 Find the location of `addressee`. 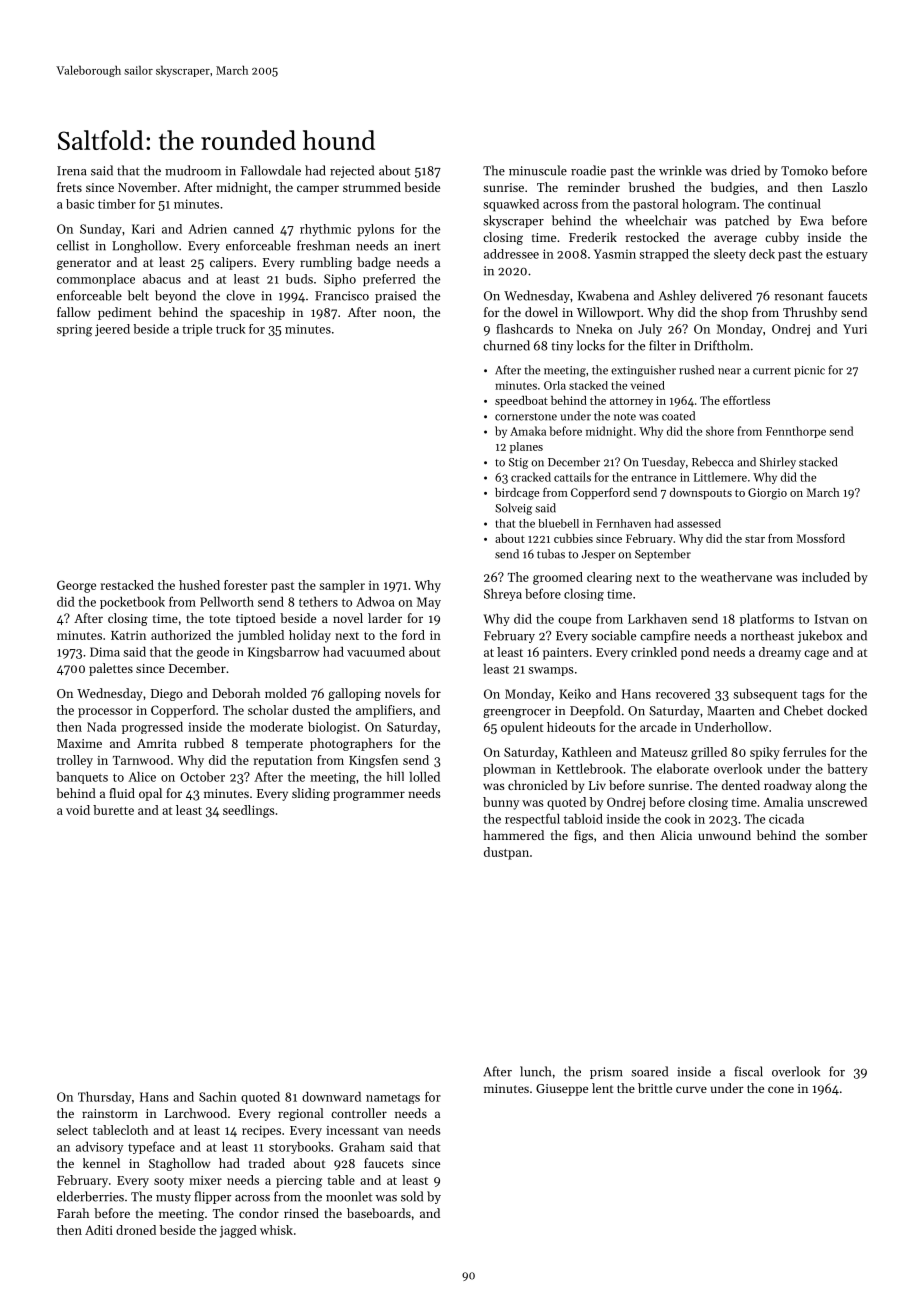

addressee is located at coordinates (511, 254).
